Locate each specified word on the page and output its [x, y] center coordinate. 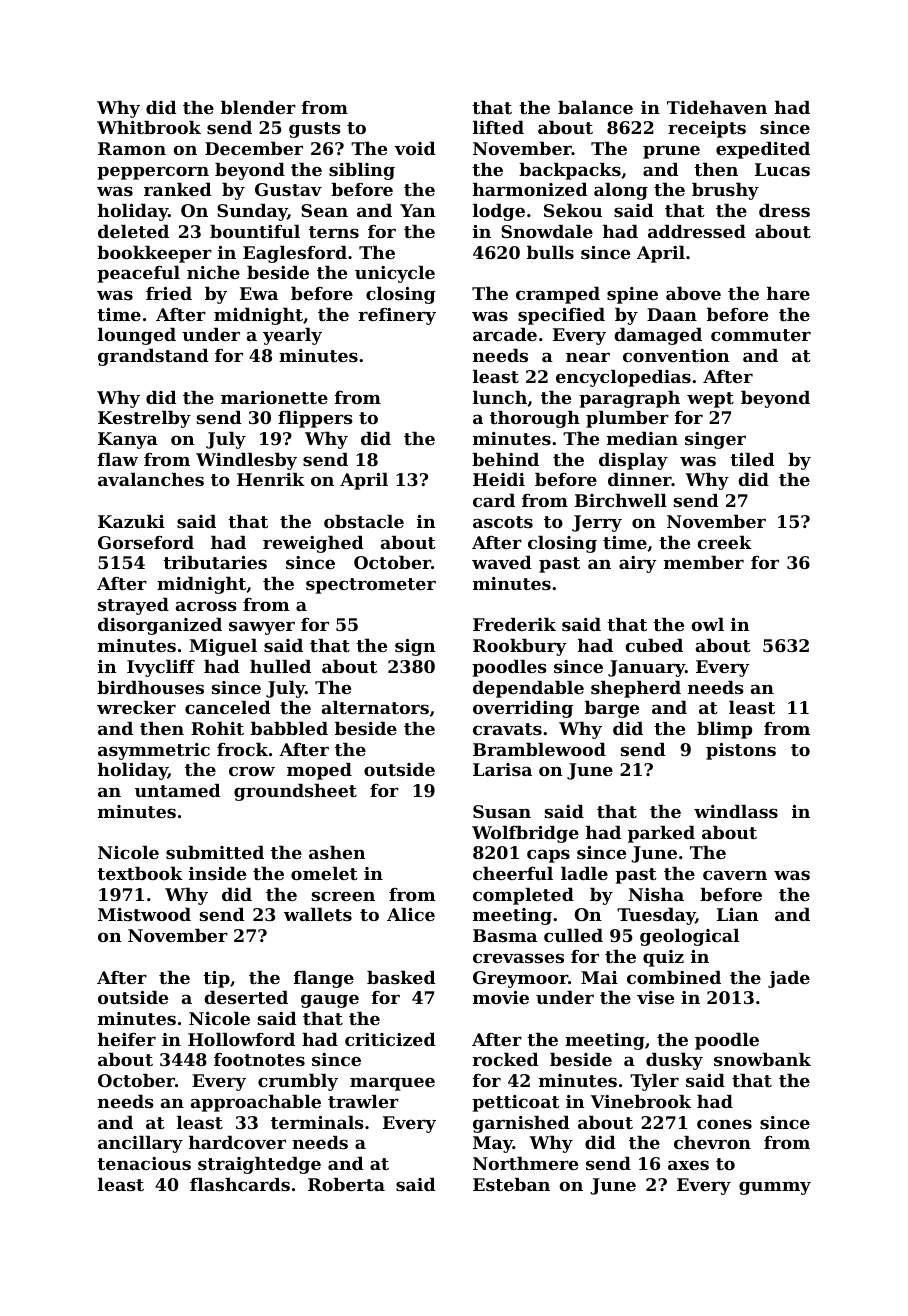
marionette [274, 397]
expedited [763, 150]
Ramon [132, 148]
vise [655, 997]
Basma [505, 935]
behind [505, 459]
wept [710, 400]
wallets [318, 914]
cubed [654, 645]
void [415, 148]
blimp [724, 730]
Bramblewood [539, 749]
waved [502, 562]
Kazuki [131, 521]
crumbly [298, 1082]
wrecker [136, 707]
